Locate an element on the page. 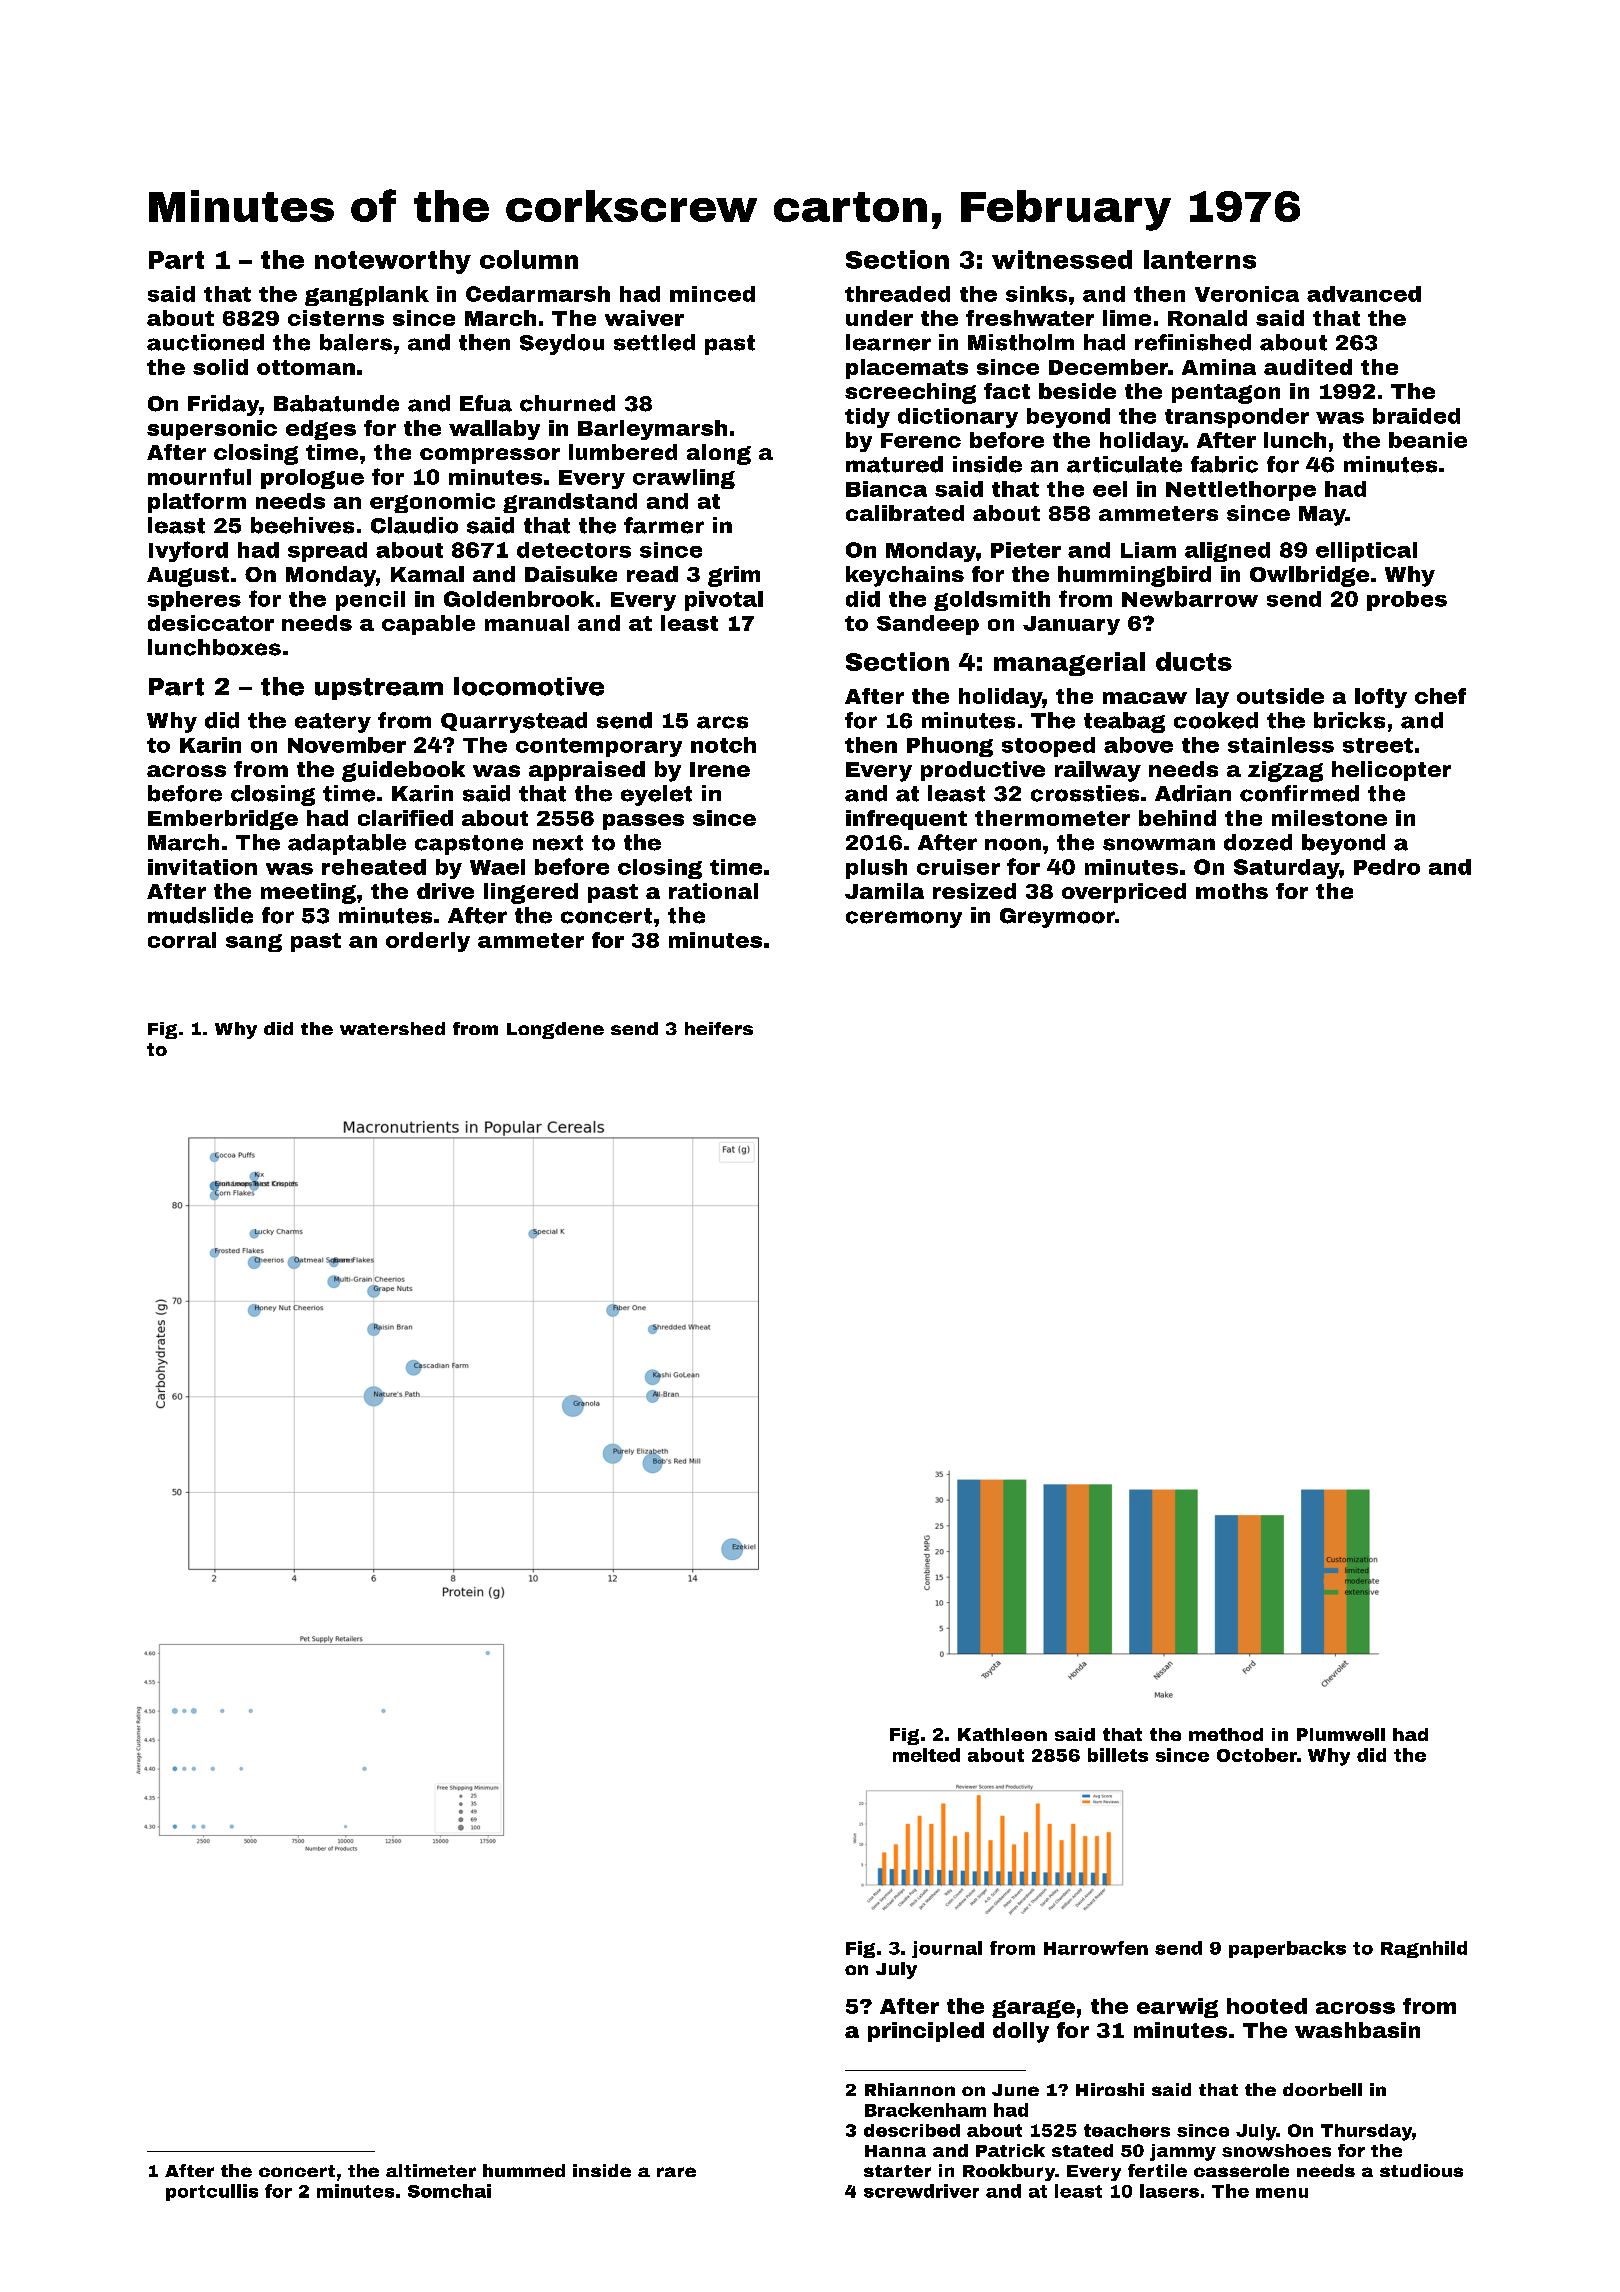 This document has height=2292, width=1620. watershed is located at coordinates (392, 1028).
